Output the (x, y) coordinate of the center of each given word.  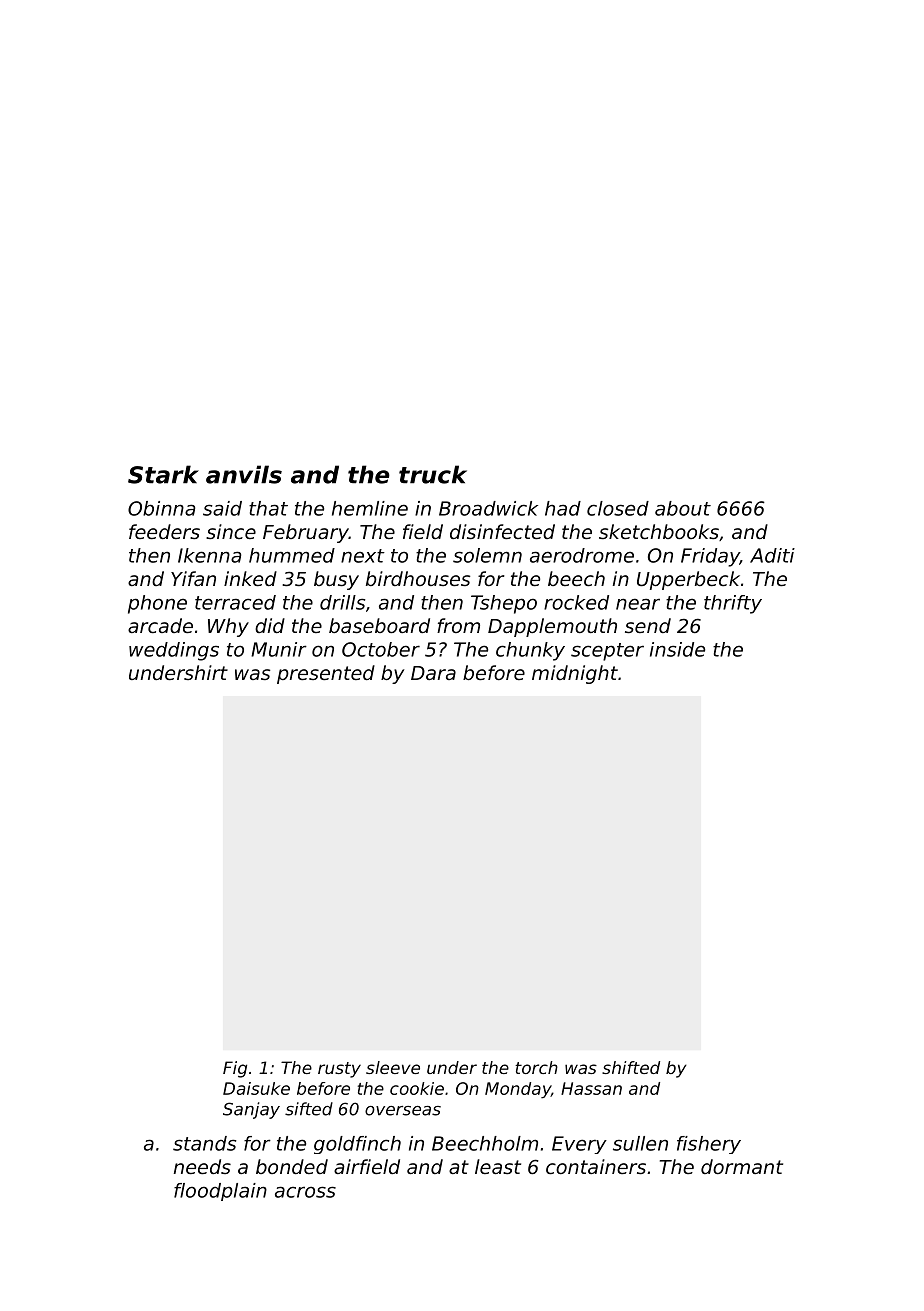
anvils (244, 474)
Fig (235, 1069)
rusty (339, 1070)
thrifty (733, 604)
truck (433, 474)
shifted (631, 1067)
